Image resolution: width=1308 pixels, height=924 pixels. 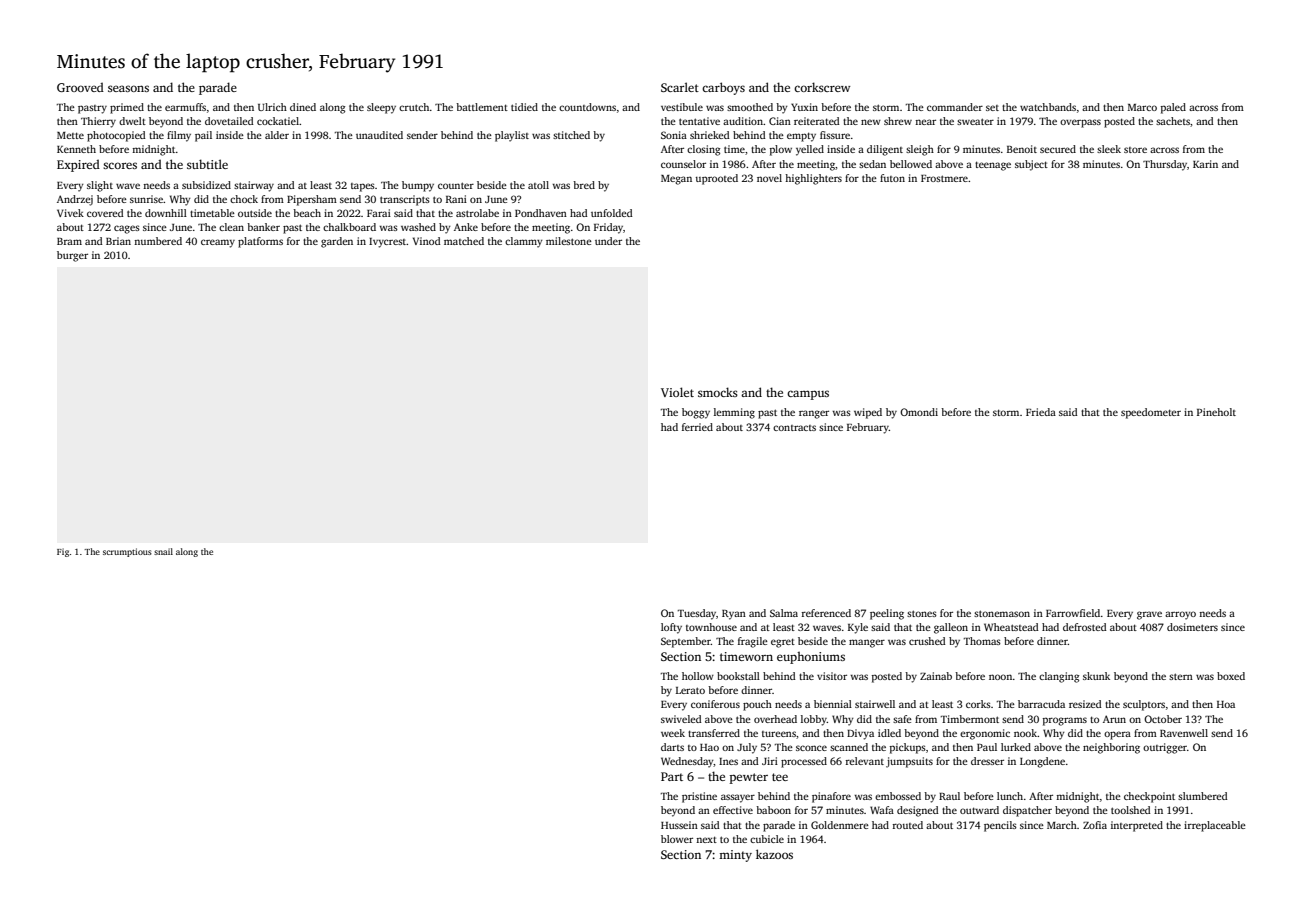 I want to click on scrumptious, so click(x=127, y=552).
